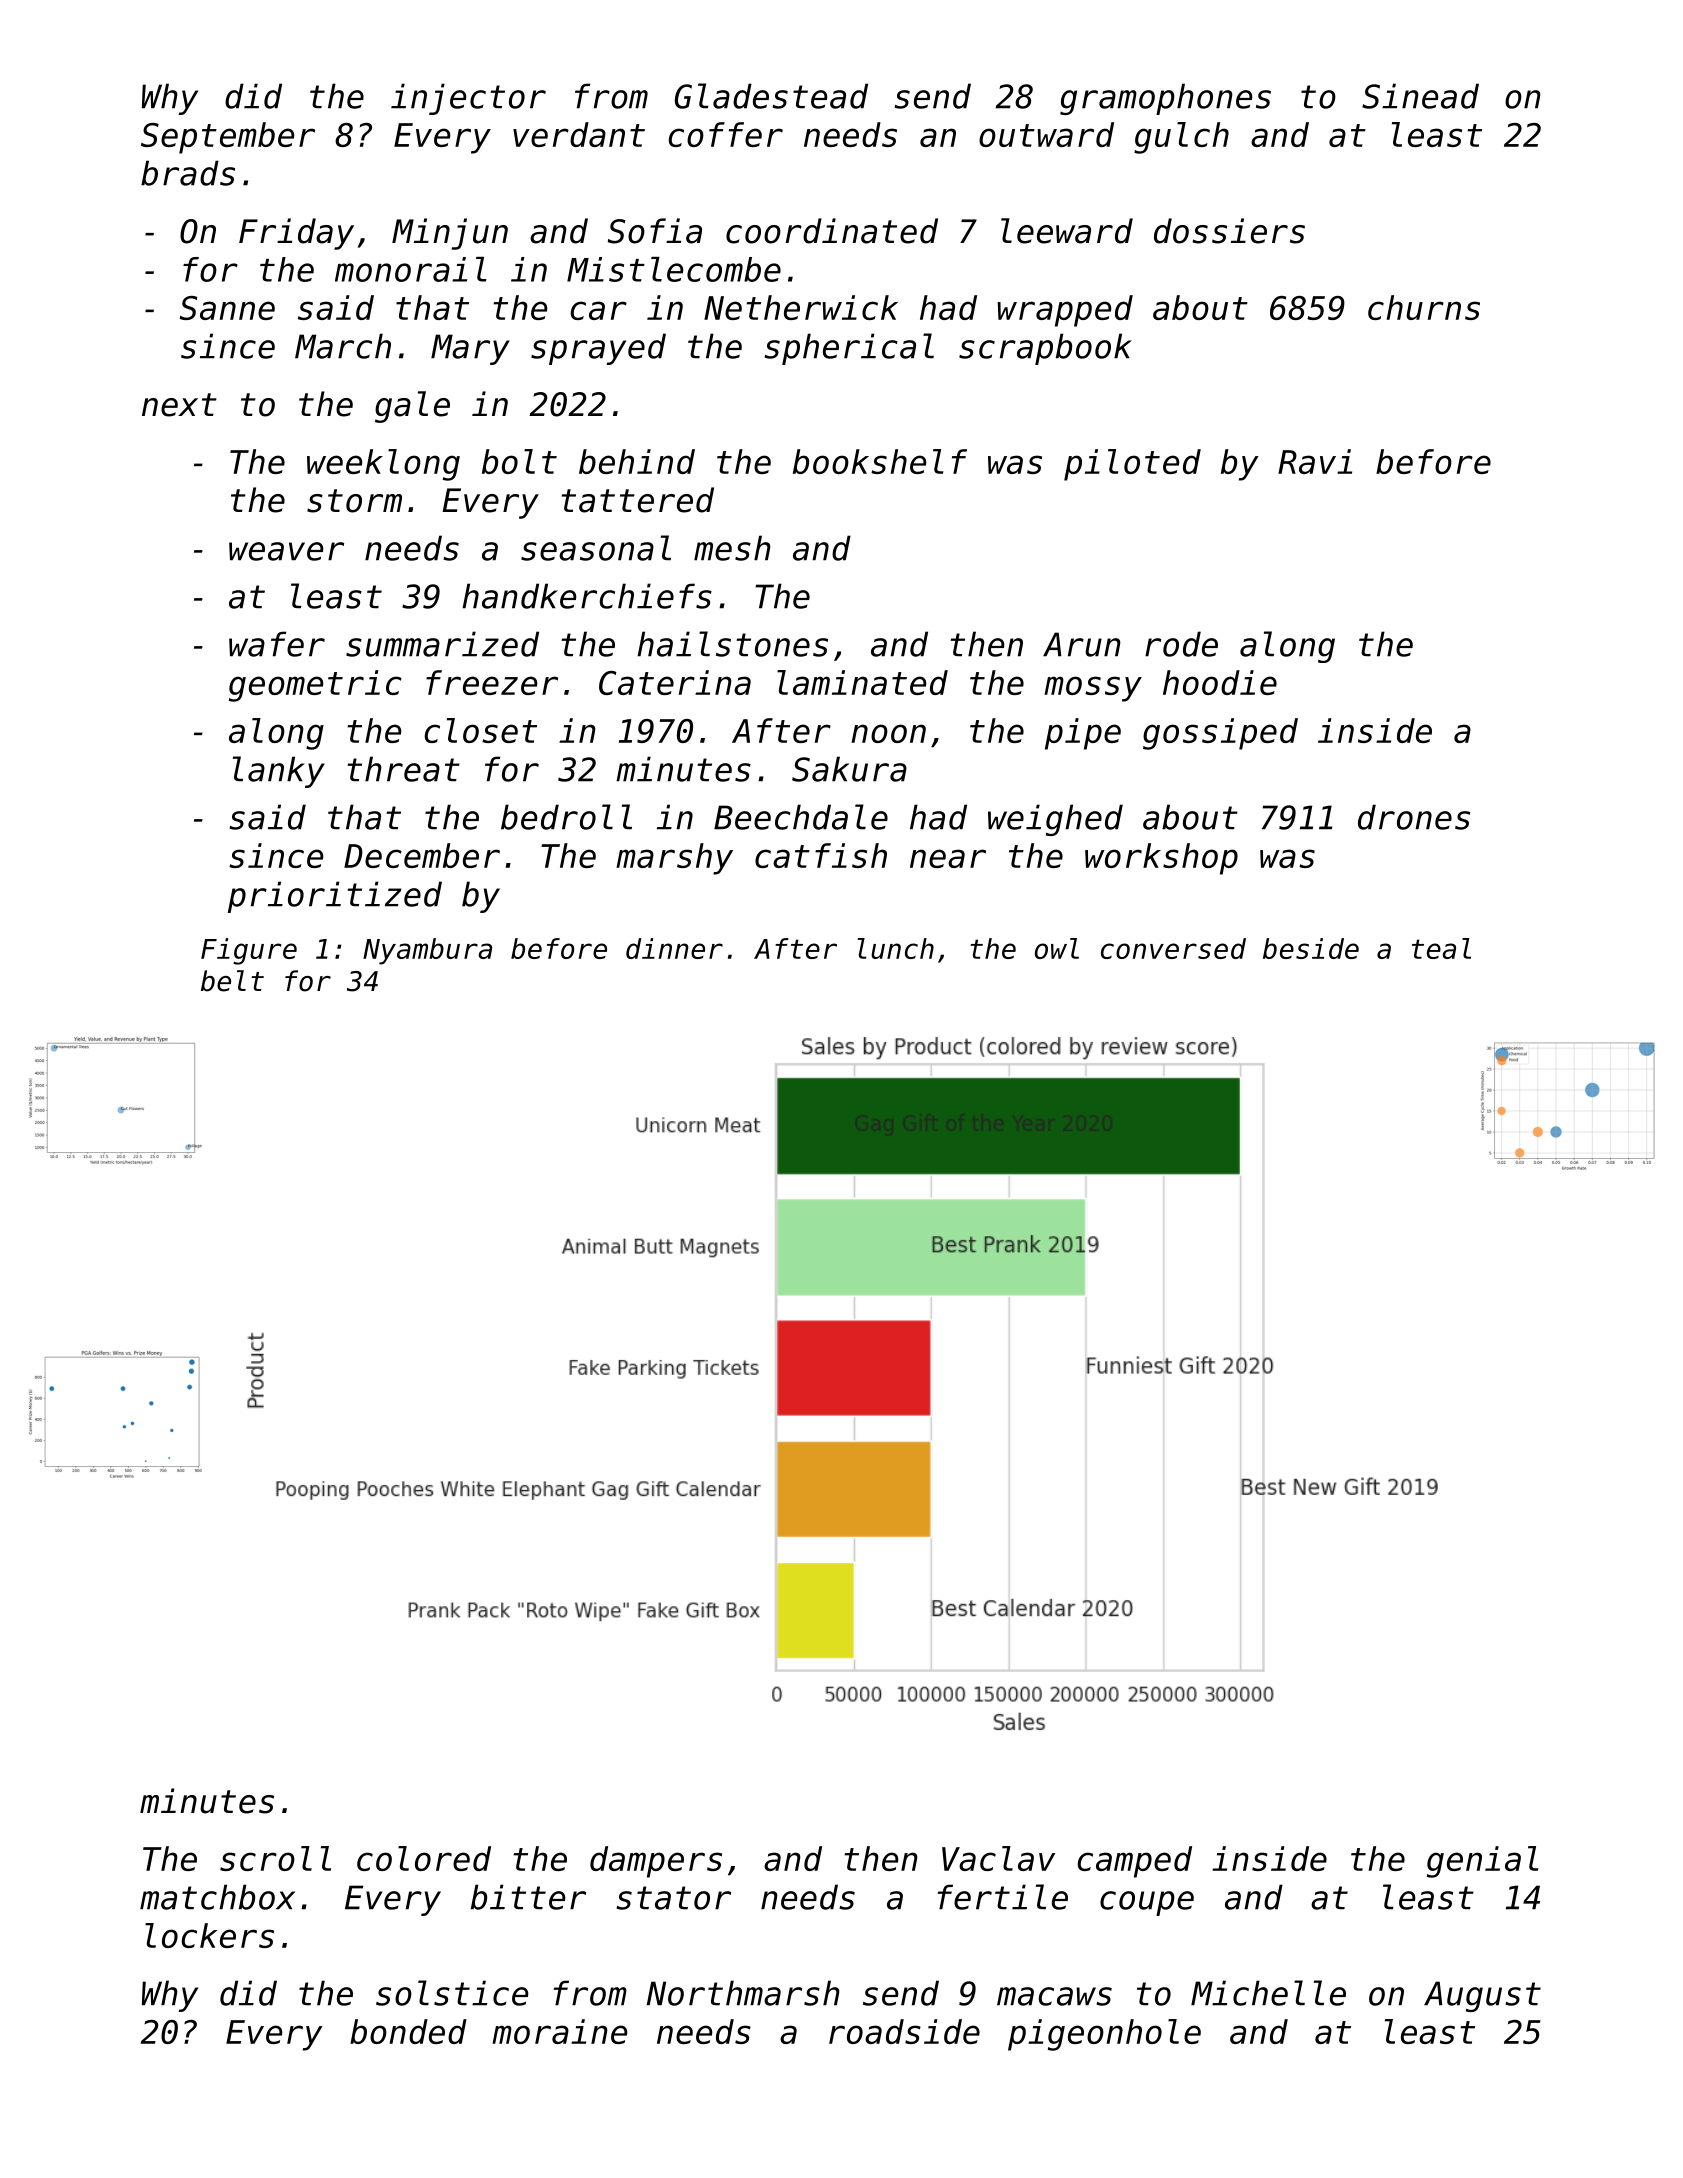 The height and width of the screenshot is (2178, 1683). Describe the element at coordinates (188, 173) in the screenshot. I see `brads` at that location.
